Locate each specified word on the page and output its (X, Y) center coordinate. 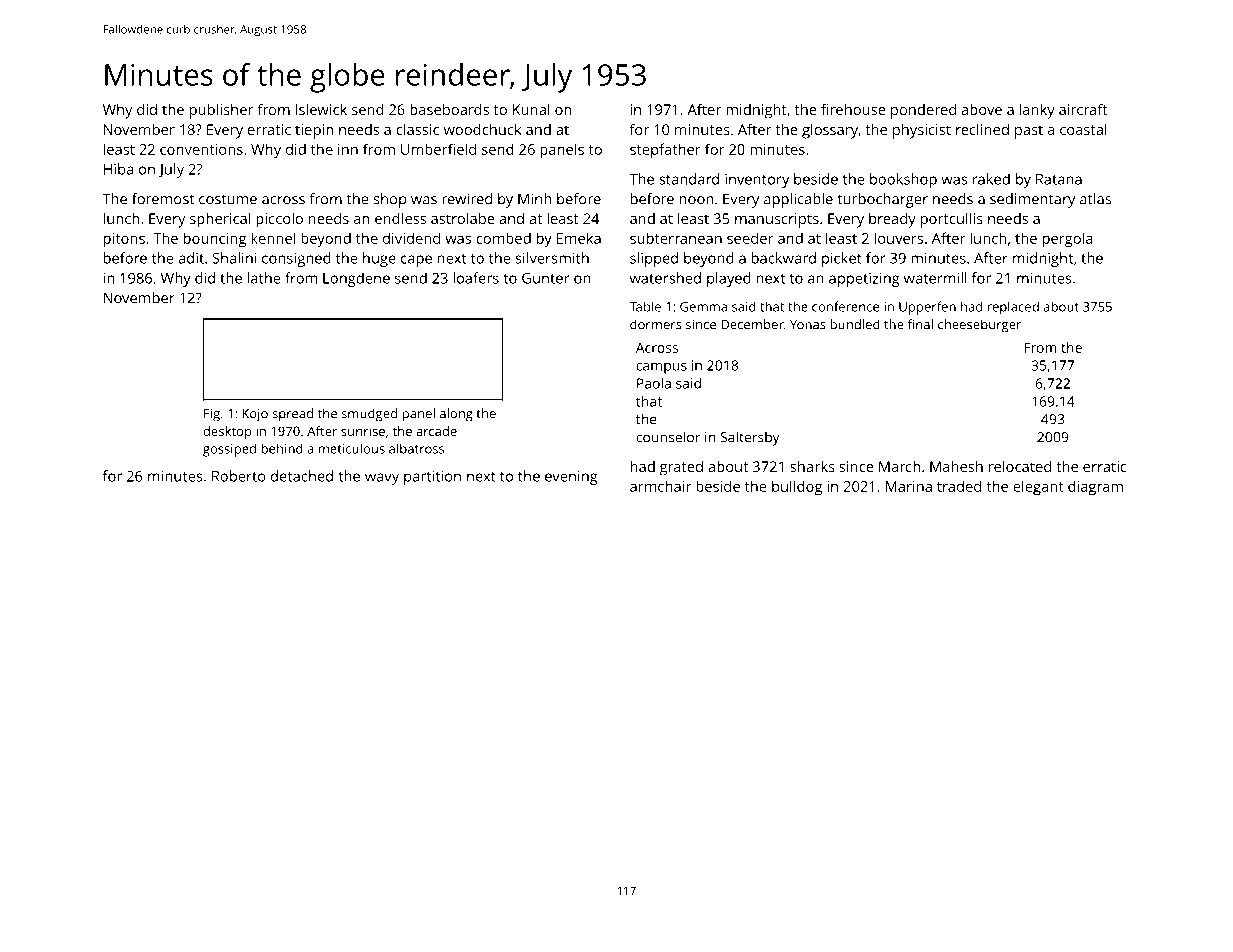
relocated (1020, 466)
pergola (1068, 240)
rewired (467, 199)
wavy (382, 479)
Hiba (118, 169)
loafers (476, 278)
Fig (212, 415)
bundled (855, 324)
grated (681, 468)
